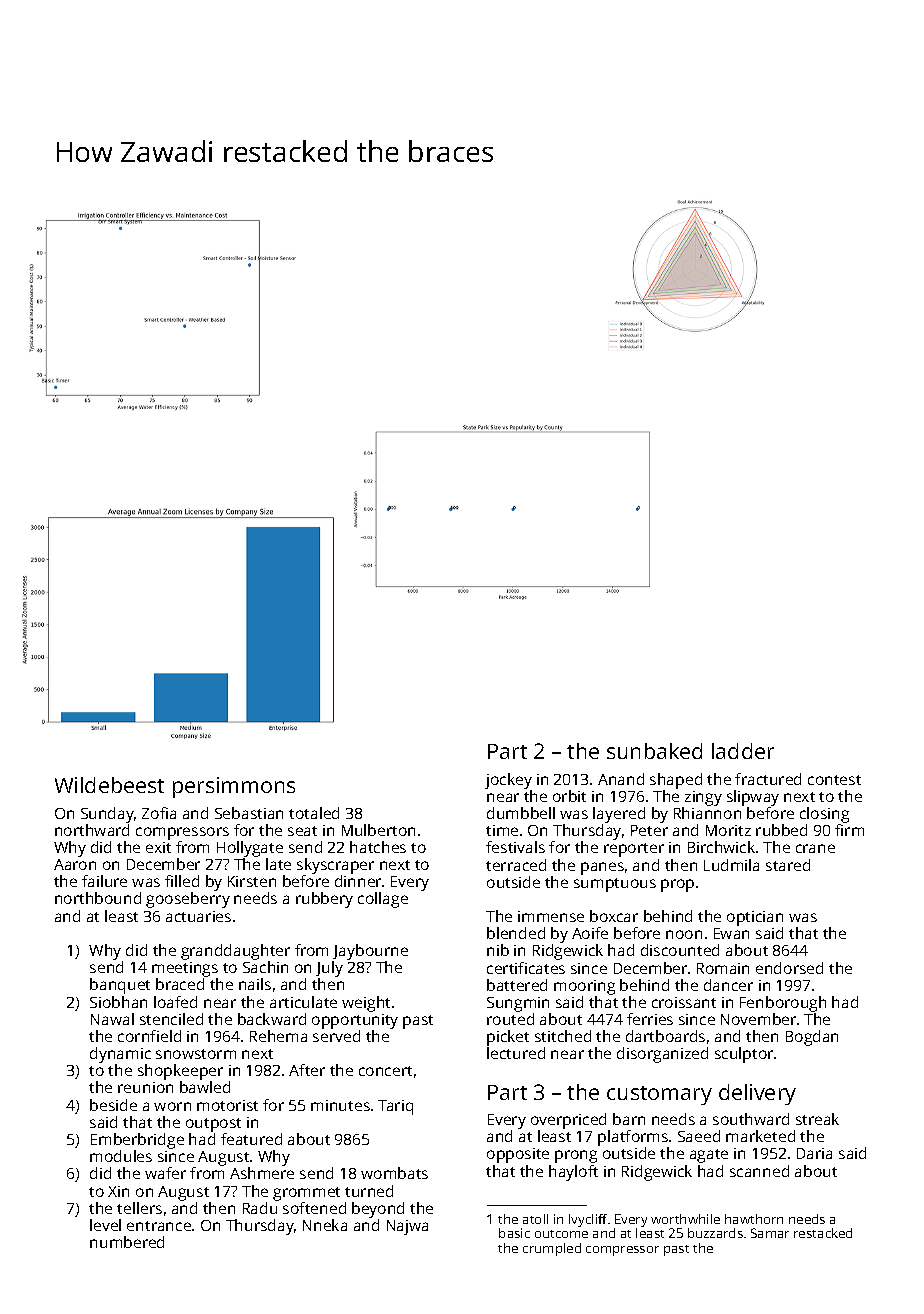 This image has height=1314, width=924. What do you see at coordinates (665, 1036) in the image?
I see `dartboards` at bounding box center [665, 1036].
